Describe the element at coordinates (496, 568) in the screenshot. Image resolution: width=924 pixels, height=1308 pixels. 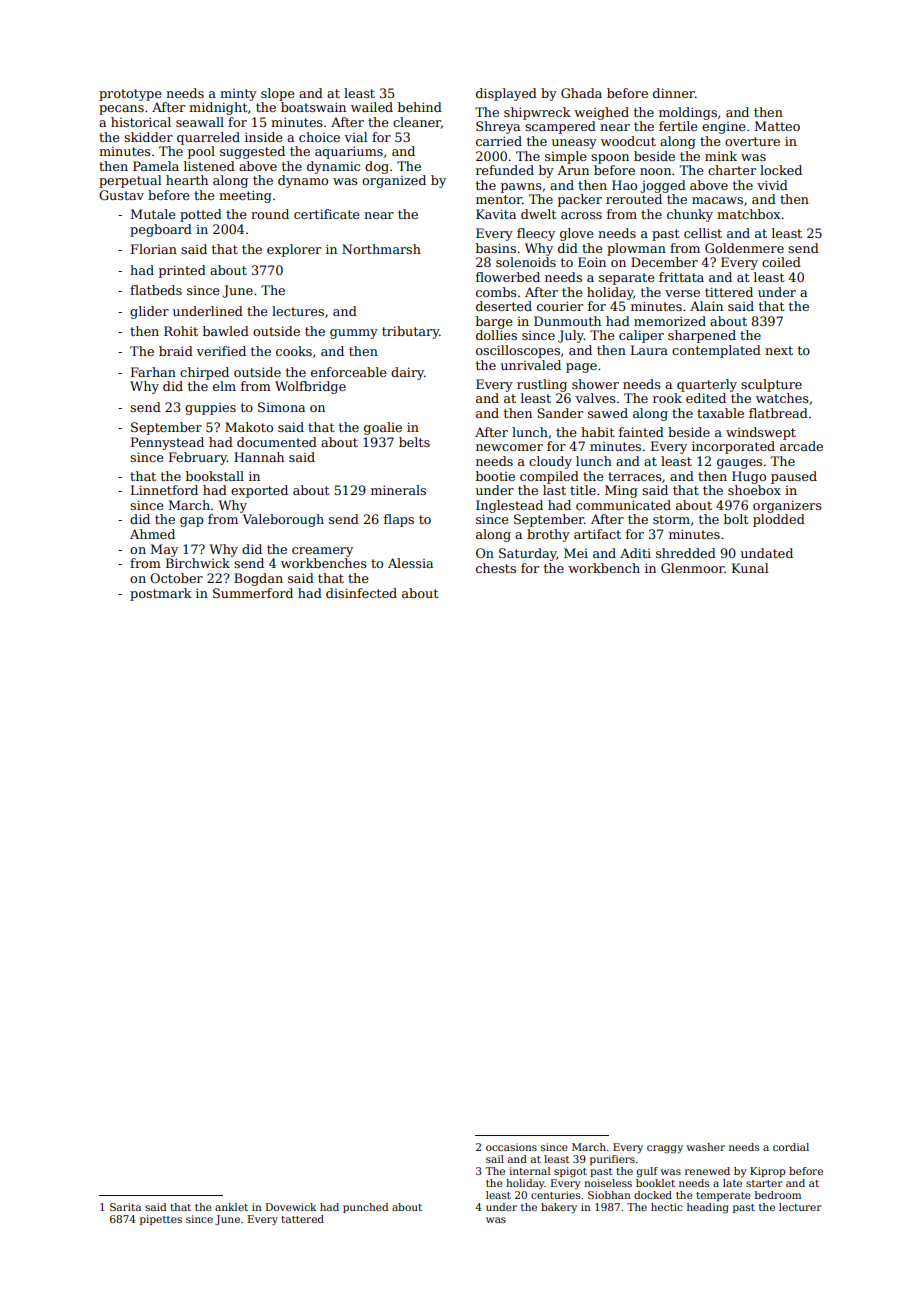
I see `chests` at that location.
